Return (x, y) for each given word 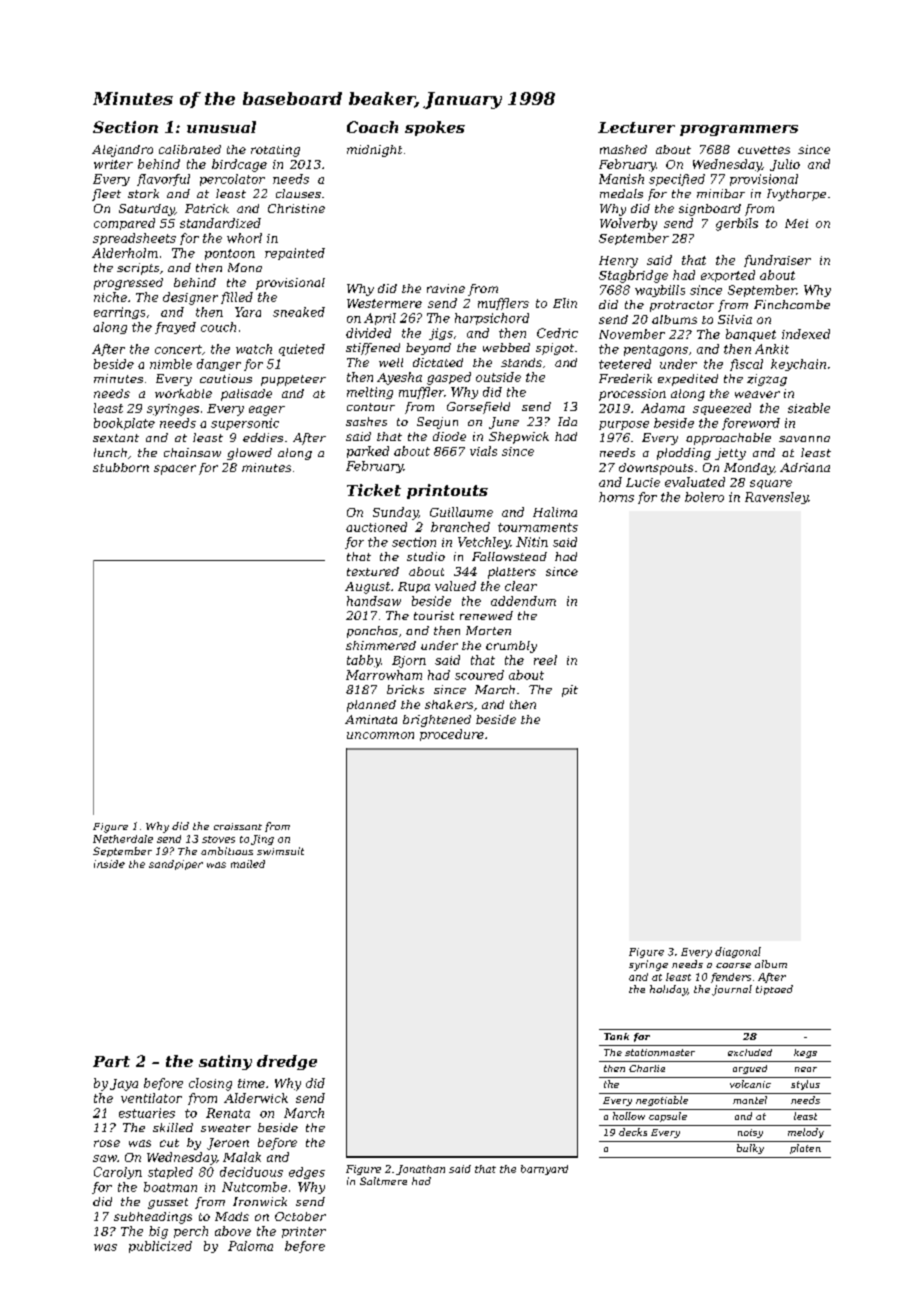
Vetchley (484, 543)
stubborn (121, 467)
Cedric (557, 333)
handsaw (374, 601)
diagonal (738, 952)
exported (728, 276)
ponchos (372, 632)
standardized (220, 223)
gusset (168, 1203)
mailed (248, 864)
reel (545, 660)
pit (570, 691)
